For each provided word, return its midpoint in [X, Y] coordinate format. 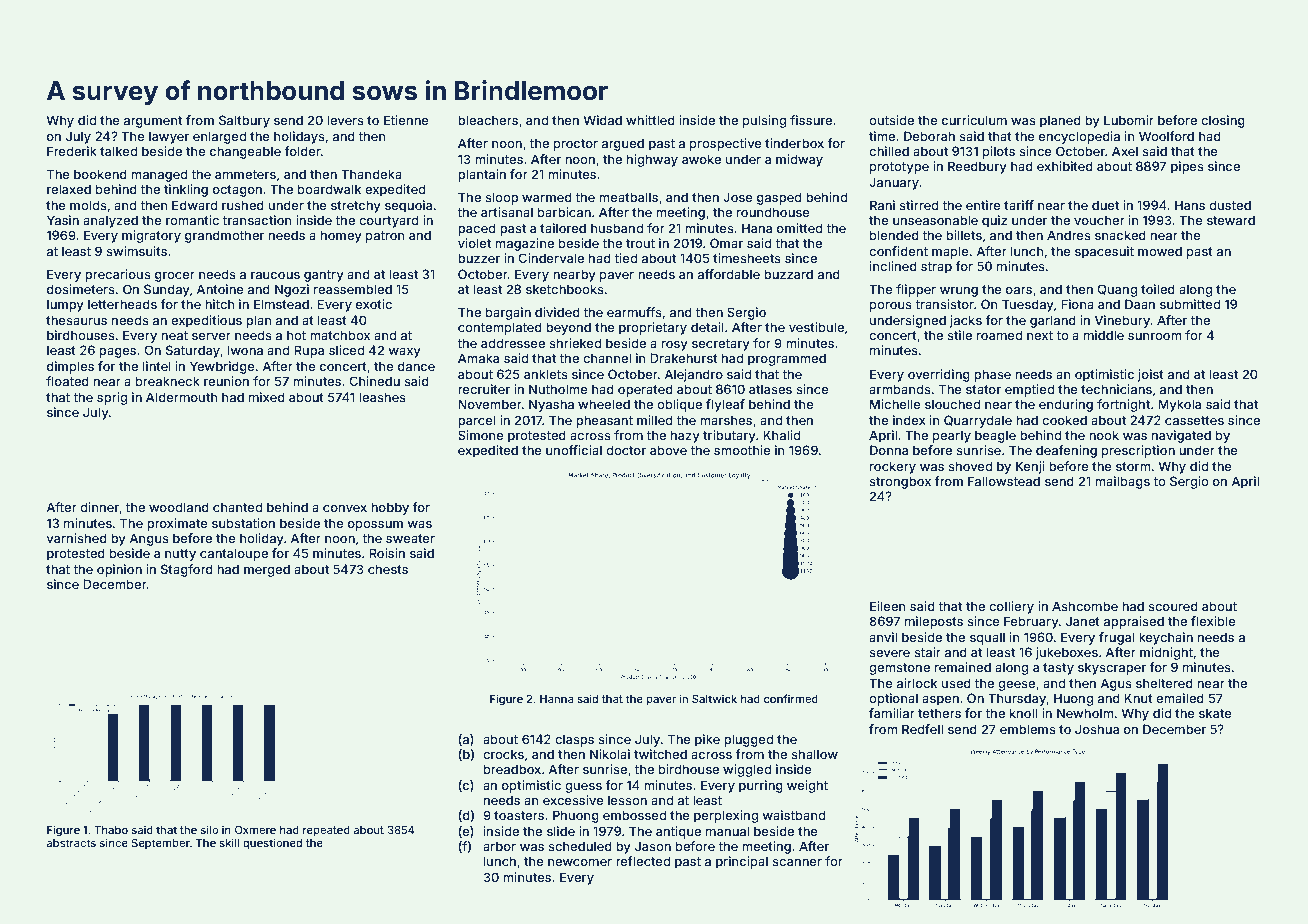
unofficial [574, 450]
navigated [1181, 436]
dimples [70, 367]
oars [1019, 290]
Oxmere [255, 829]
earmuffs [634, 312]
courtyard [388, 221]
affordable [729, 274]
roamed [999, 335]
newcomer [580, 862]
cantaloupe [234, 554]
